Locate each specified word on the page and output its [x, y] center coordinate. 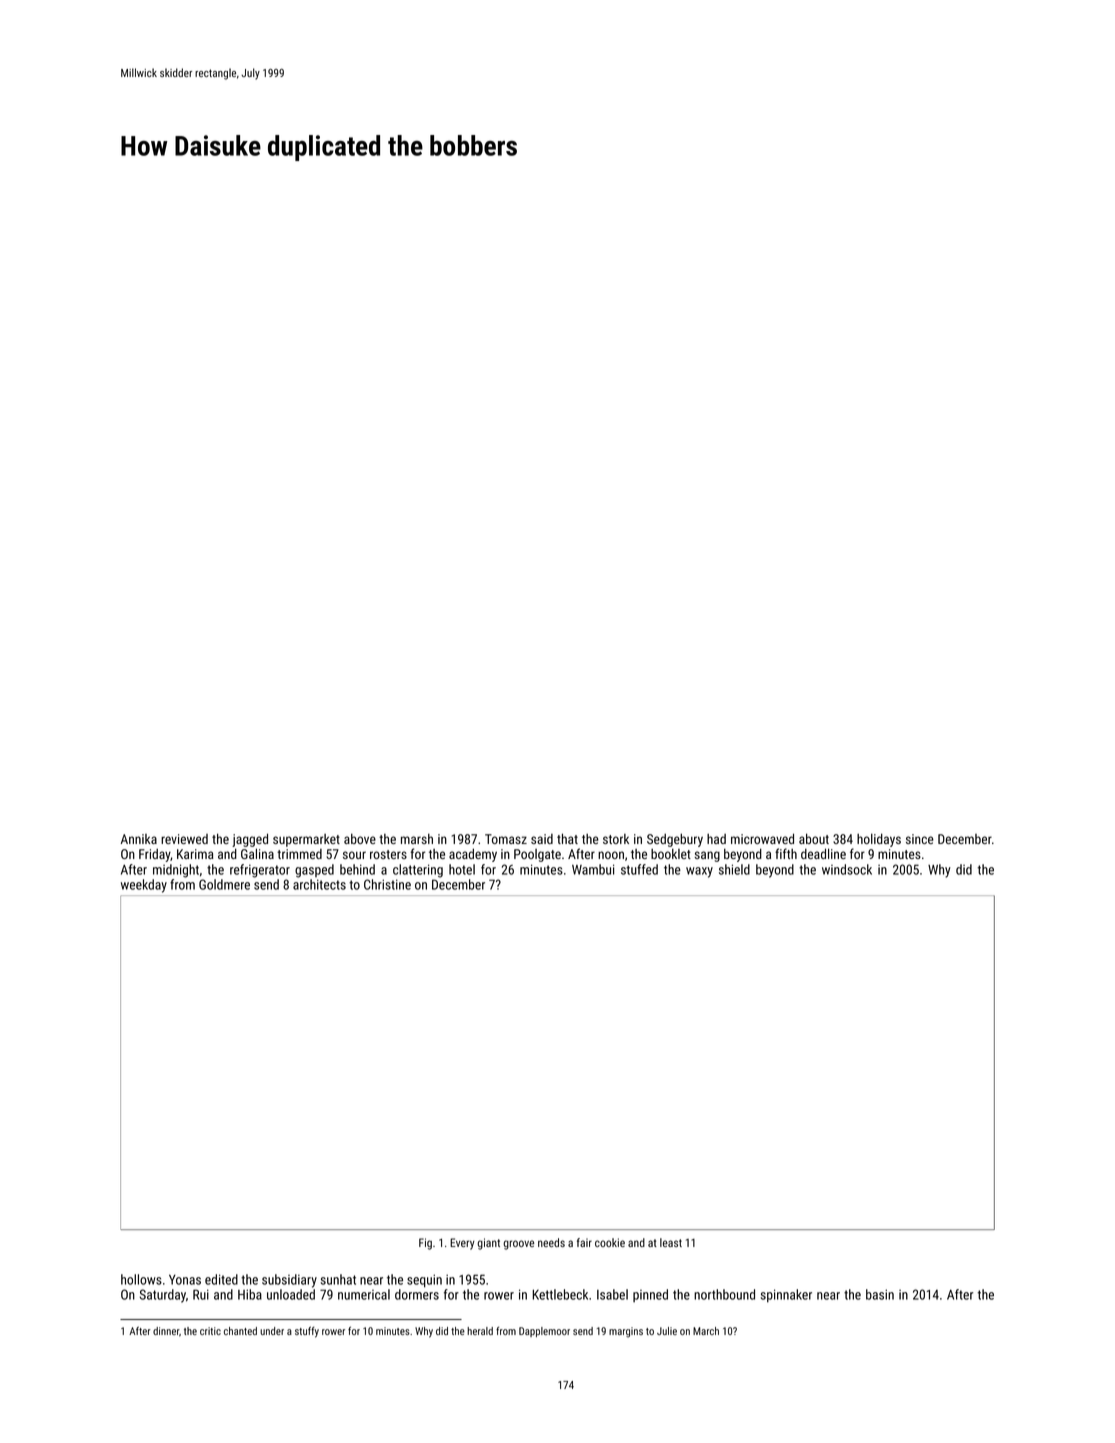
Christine [387, 884]
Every [462, 1244]
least [671, 1242]
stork [616, 839]
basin [880, 1294]
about [814, 838]
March [706, 1331]
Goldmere [224, 884]
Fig [425, 1244]
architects [319, 884]
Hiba [250, 1294]
